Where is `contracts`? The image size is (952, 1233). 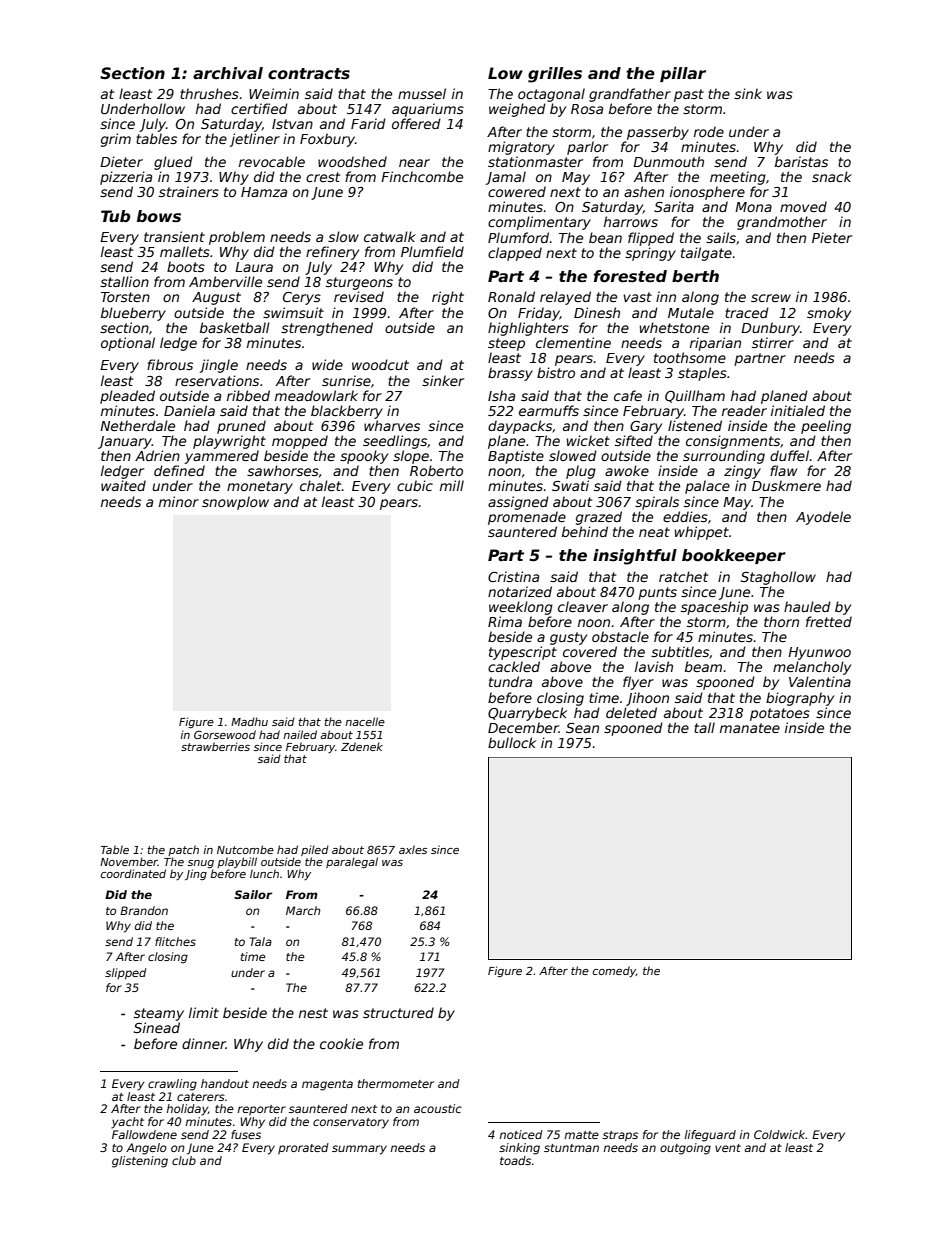
contracts is located at coordinates (309, 74).
